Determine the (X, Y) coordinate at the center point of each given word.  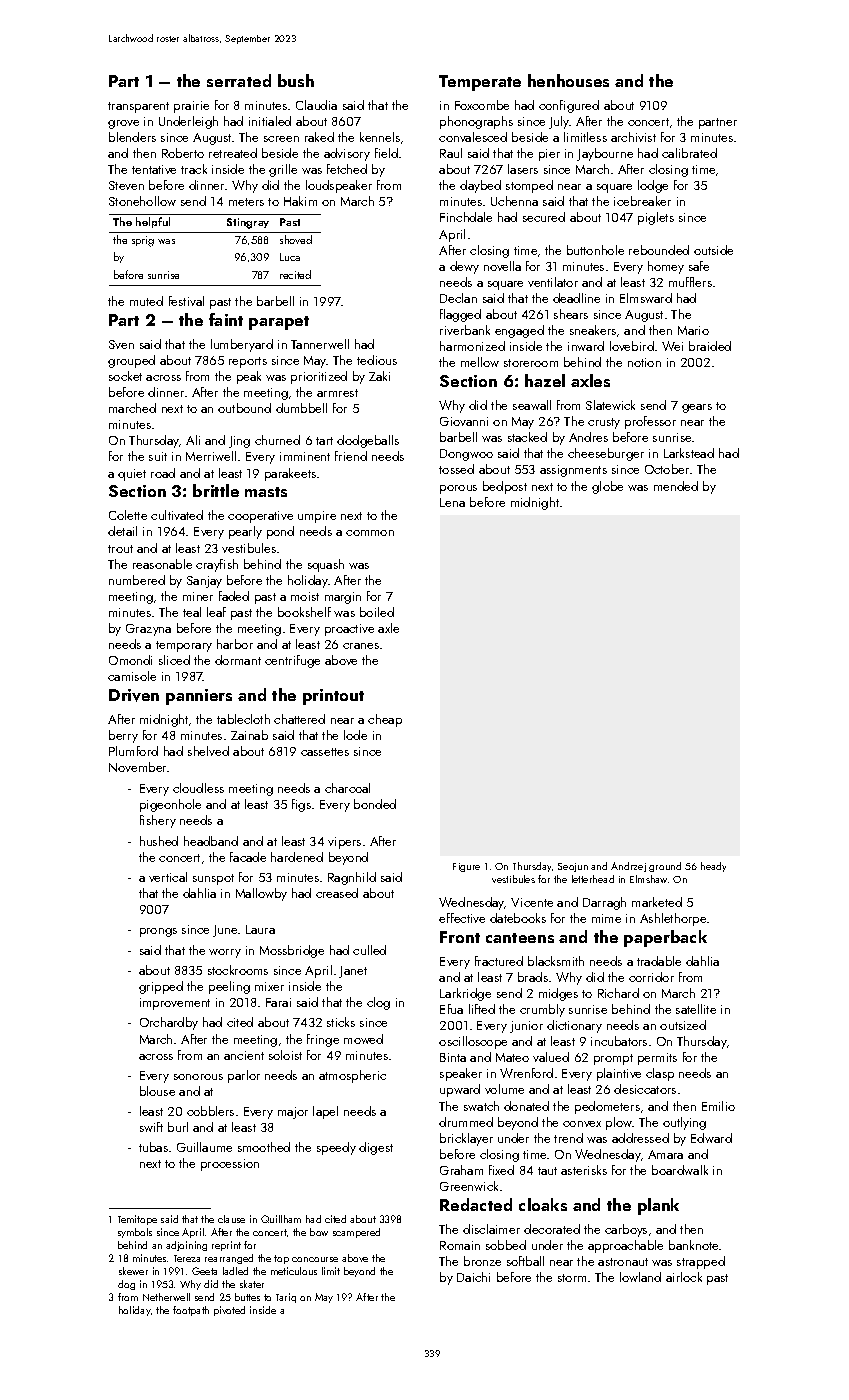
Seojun (573, 867)
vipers (344, 843)
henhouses (568, 80)
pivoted (229, 1311)
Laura (260, 929)
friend (351, 456)
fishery (158, 821)
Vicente (532, 902)
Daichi (473, 1277)
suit (158, 456)
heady (713, 867)
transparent (138, 107)
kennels (380, 137)
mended (676, 486)
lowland (640, 1277)
